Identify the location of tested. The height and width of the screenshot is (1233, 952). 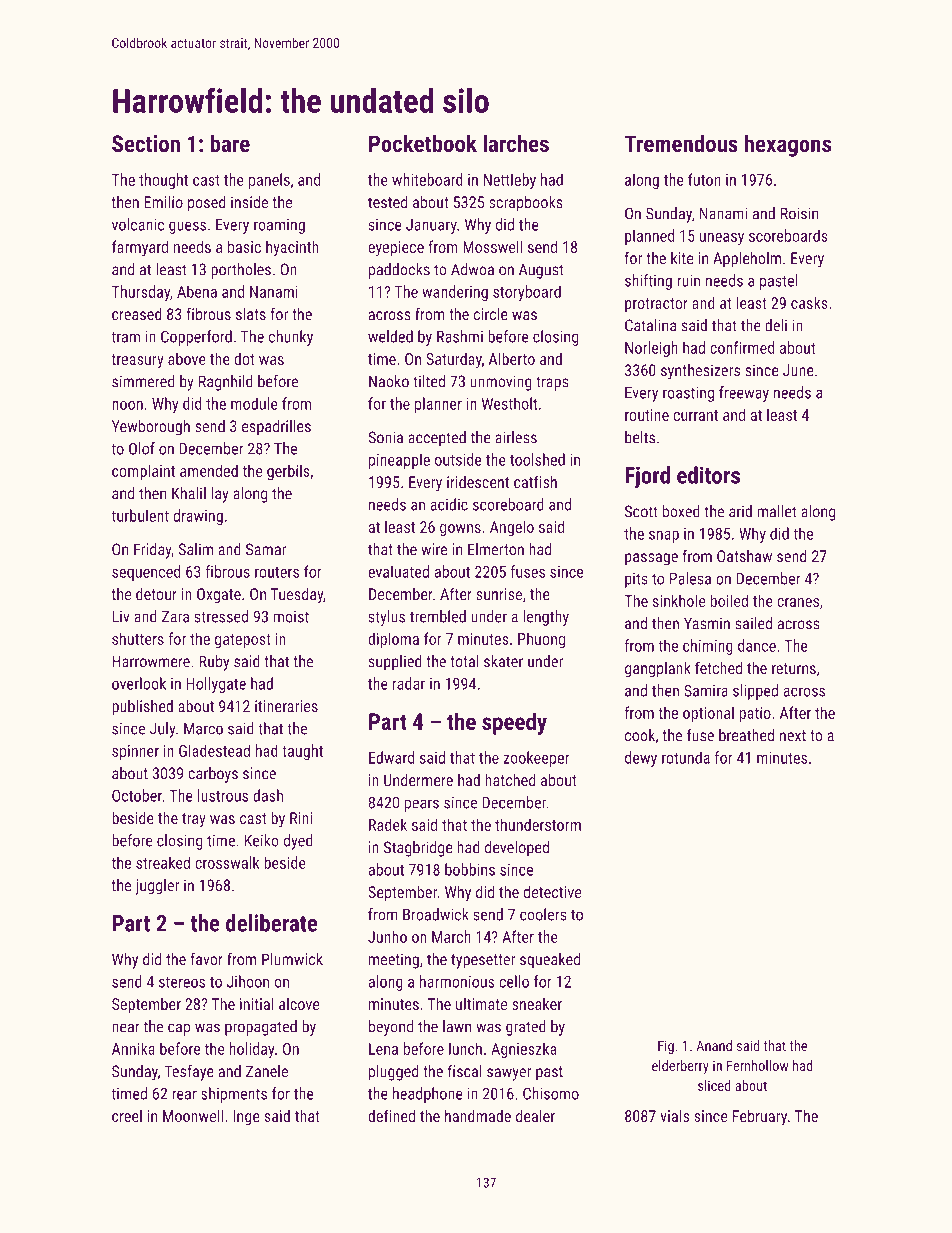
(387, 202).
